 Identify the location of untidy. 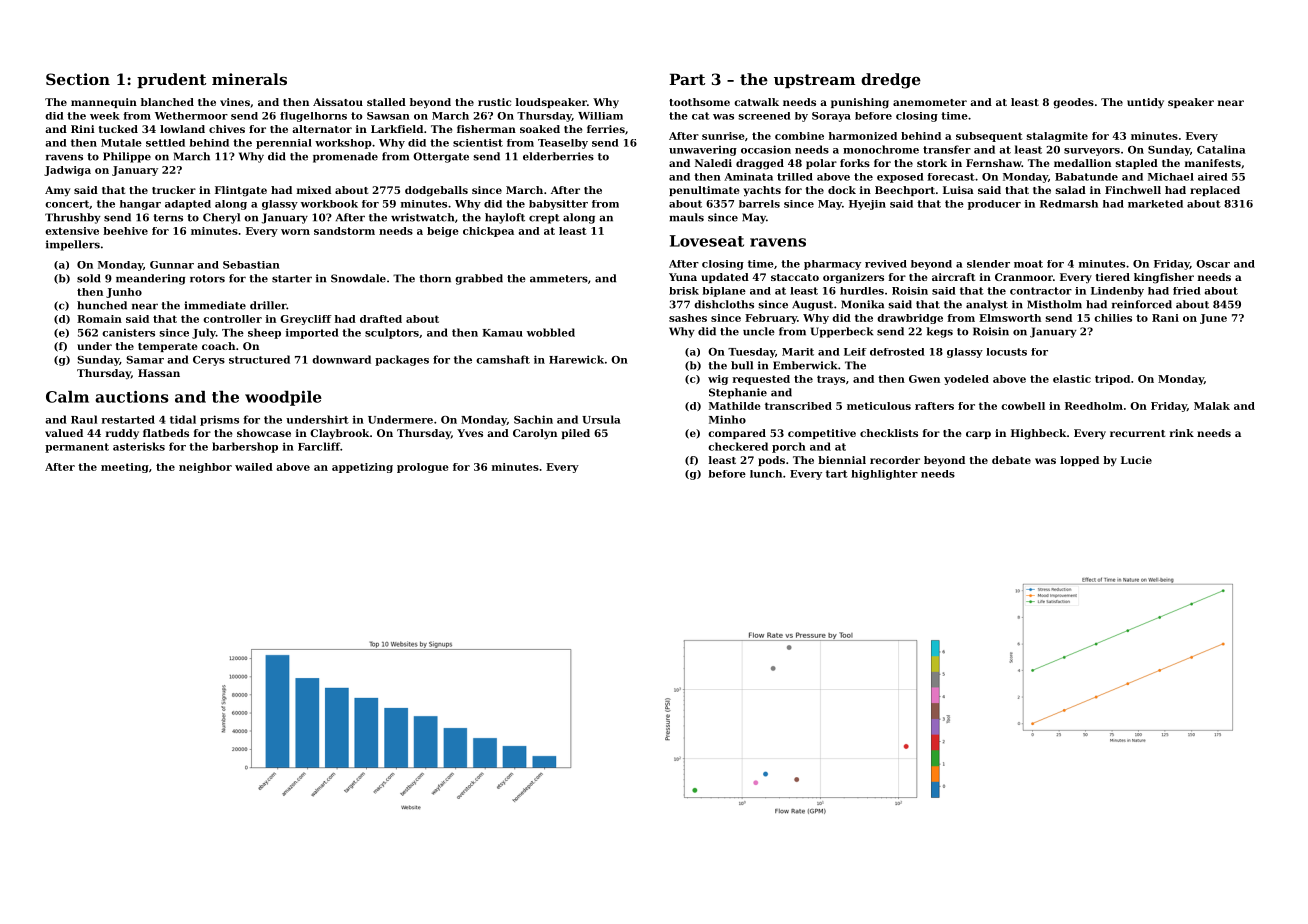
(1145, 103).
